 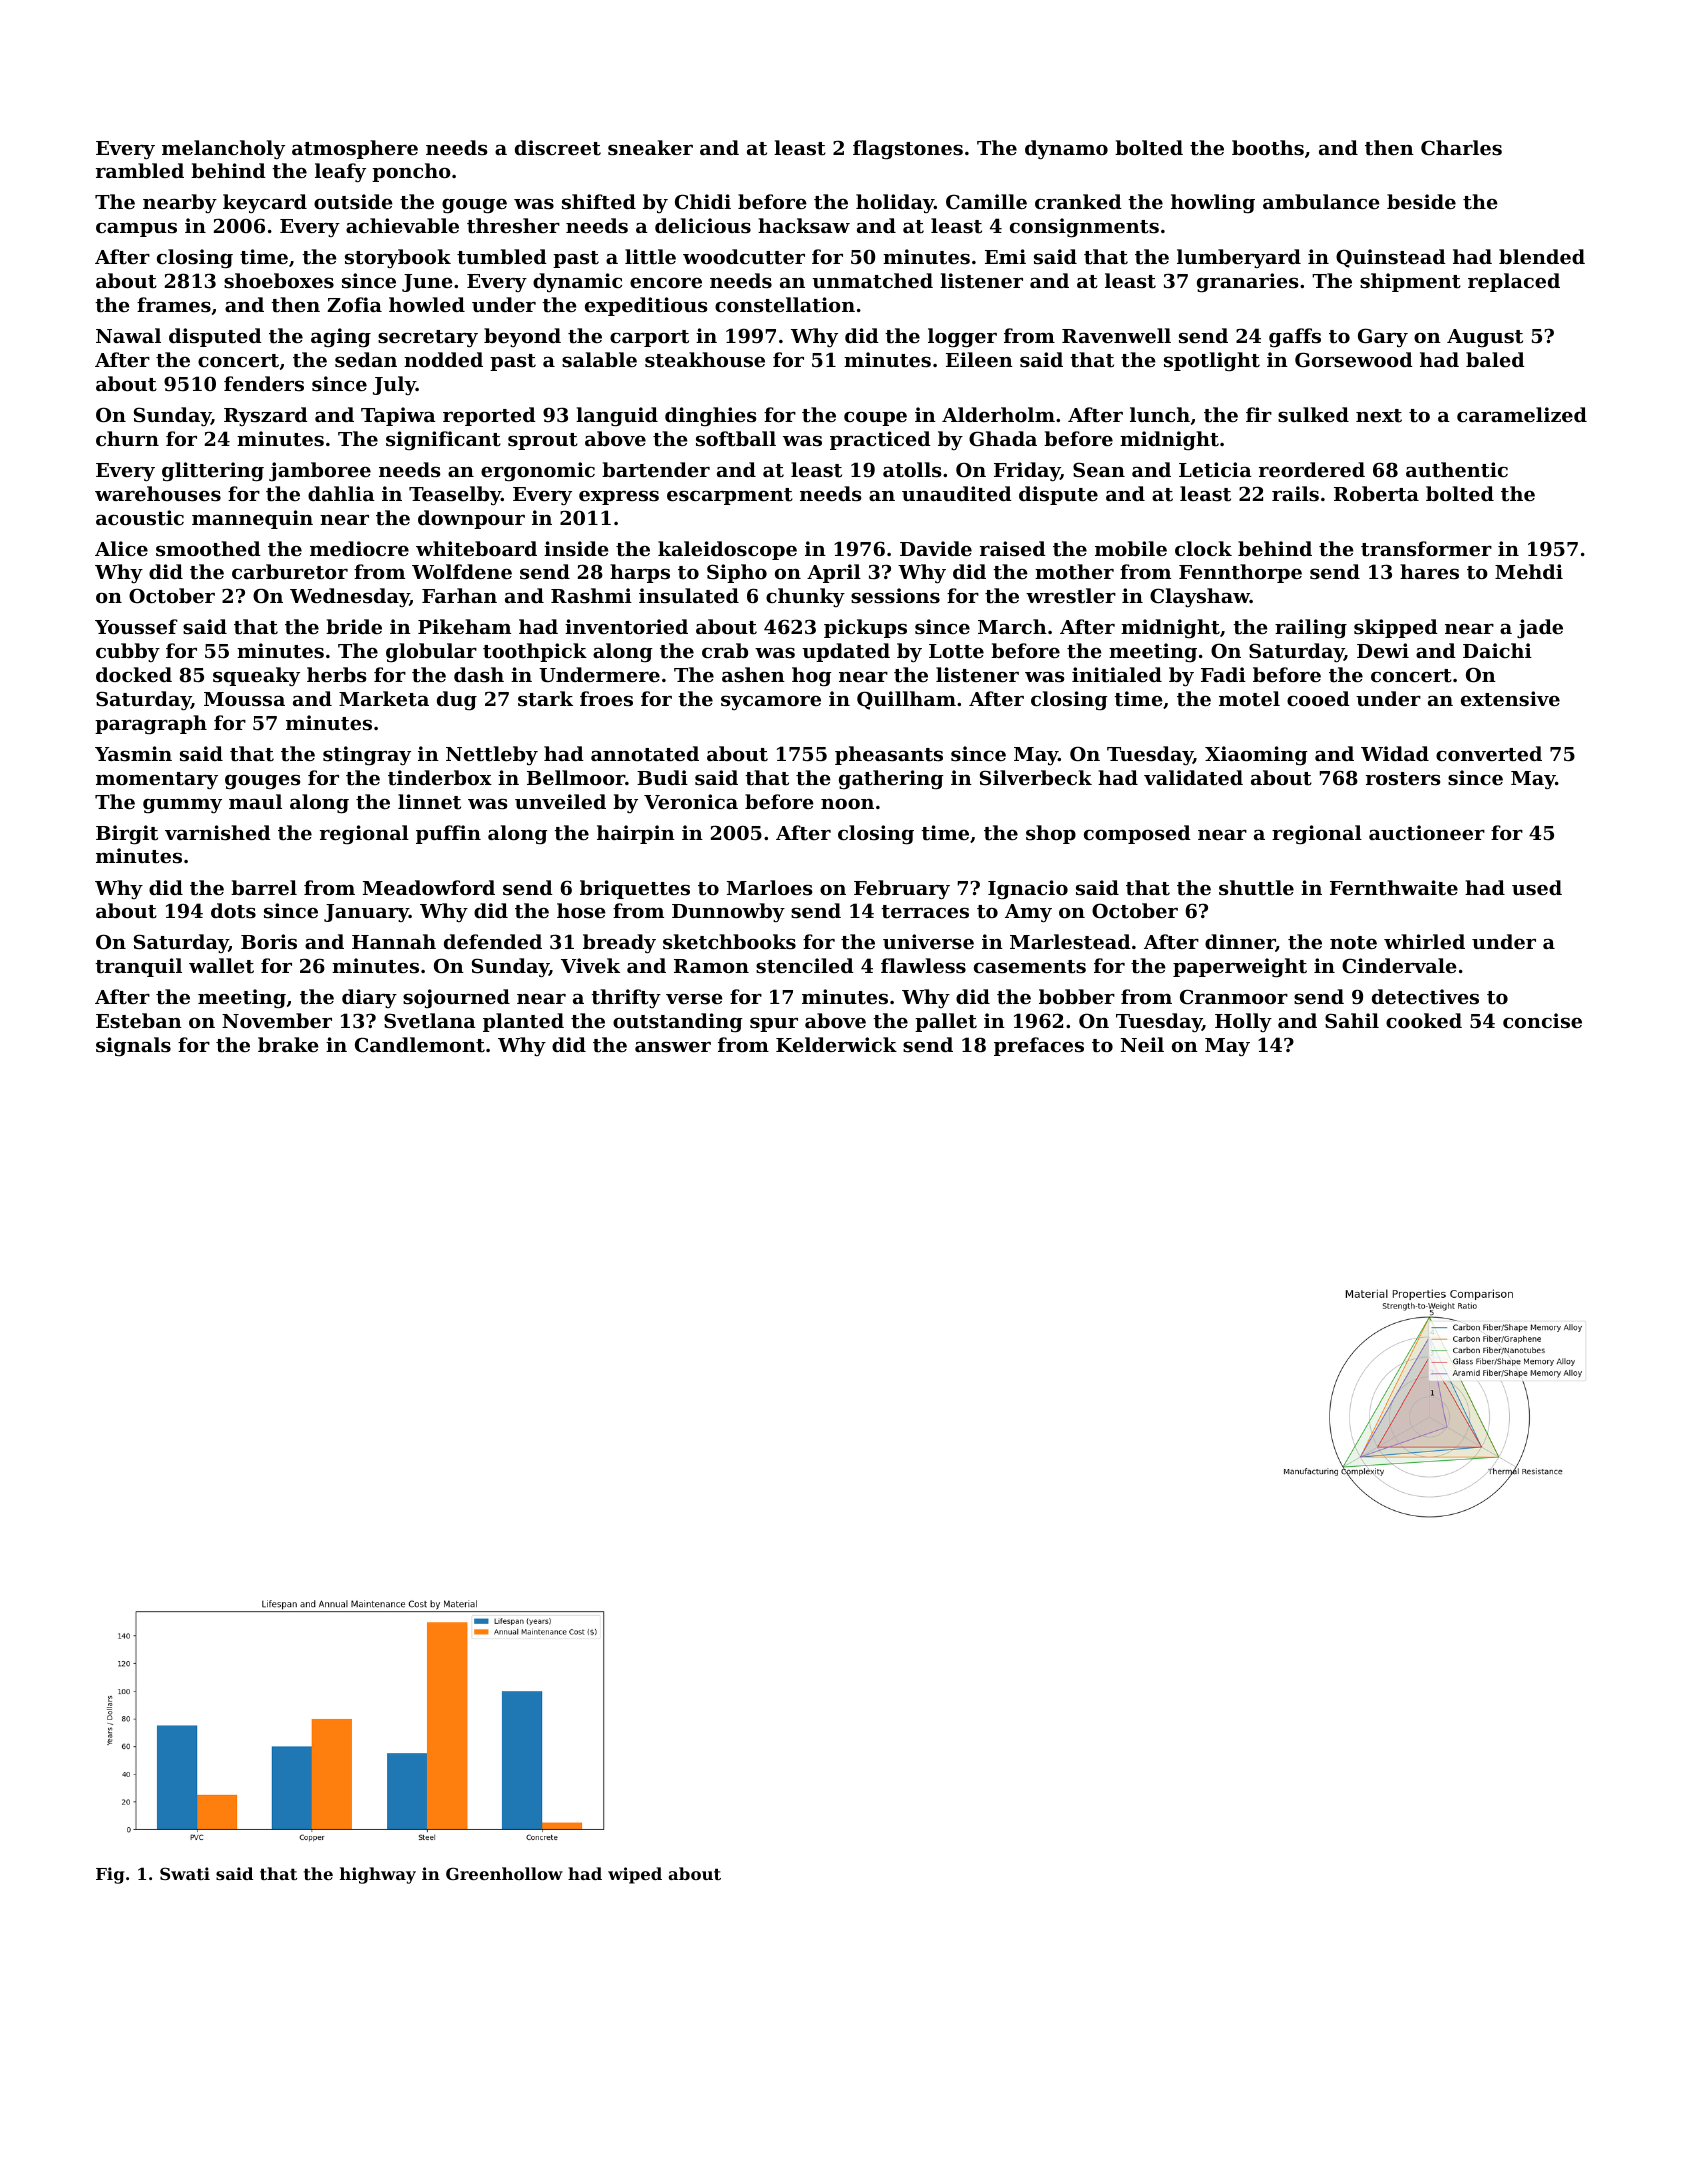 I want to click on sulked, so click(x=1313, y=414).
